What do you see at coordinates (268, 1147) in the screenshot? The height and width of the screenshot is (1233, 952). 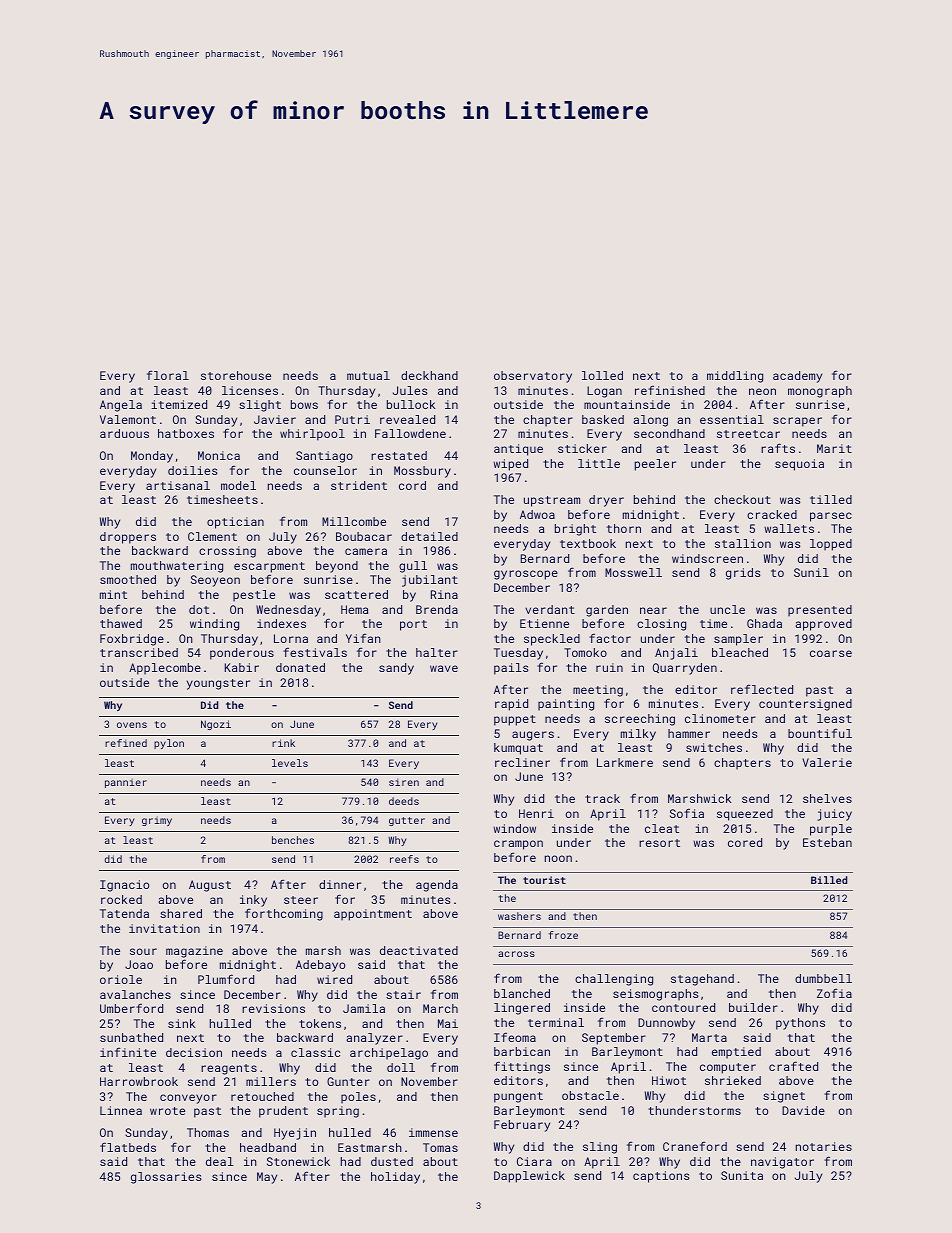 I see `headband` at bounding box center [268, 1147].
